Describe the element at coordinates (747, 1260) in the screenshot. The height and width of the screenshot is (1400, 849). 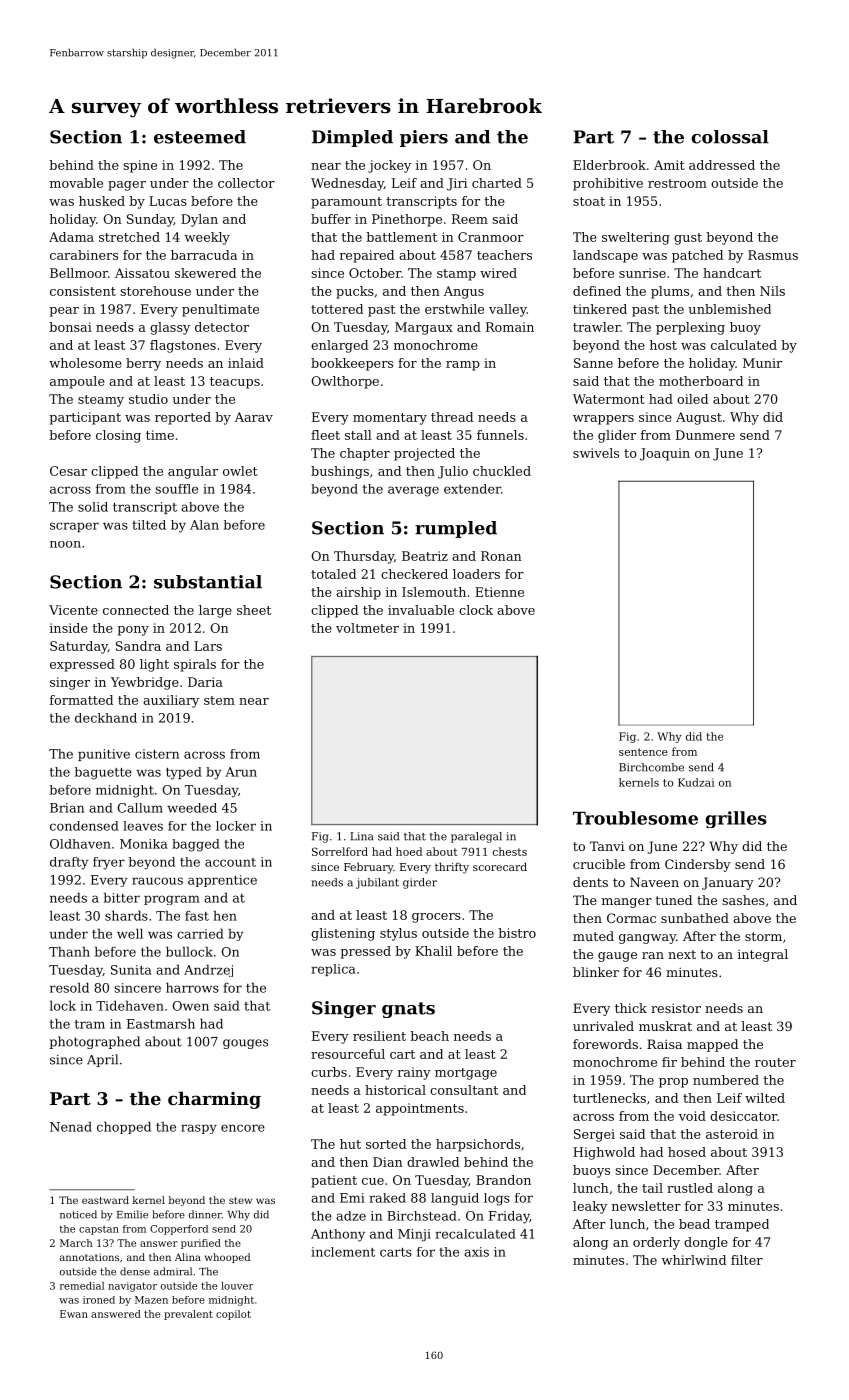
I see `filter` at that location.
